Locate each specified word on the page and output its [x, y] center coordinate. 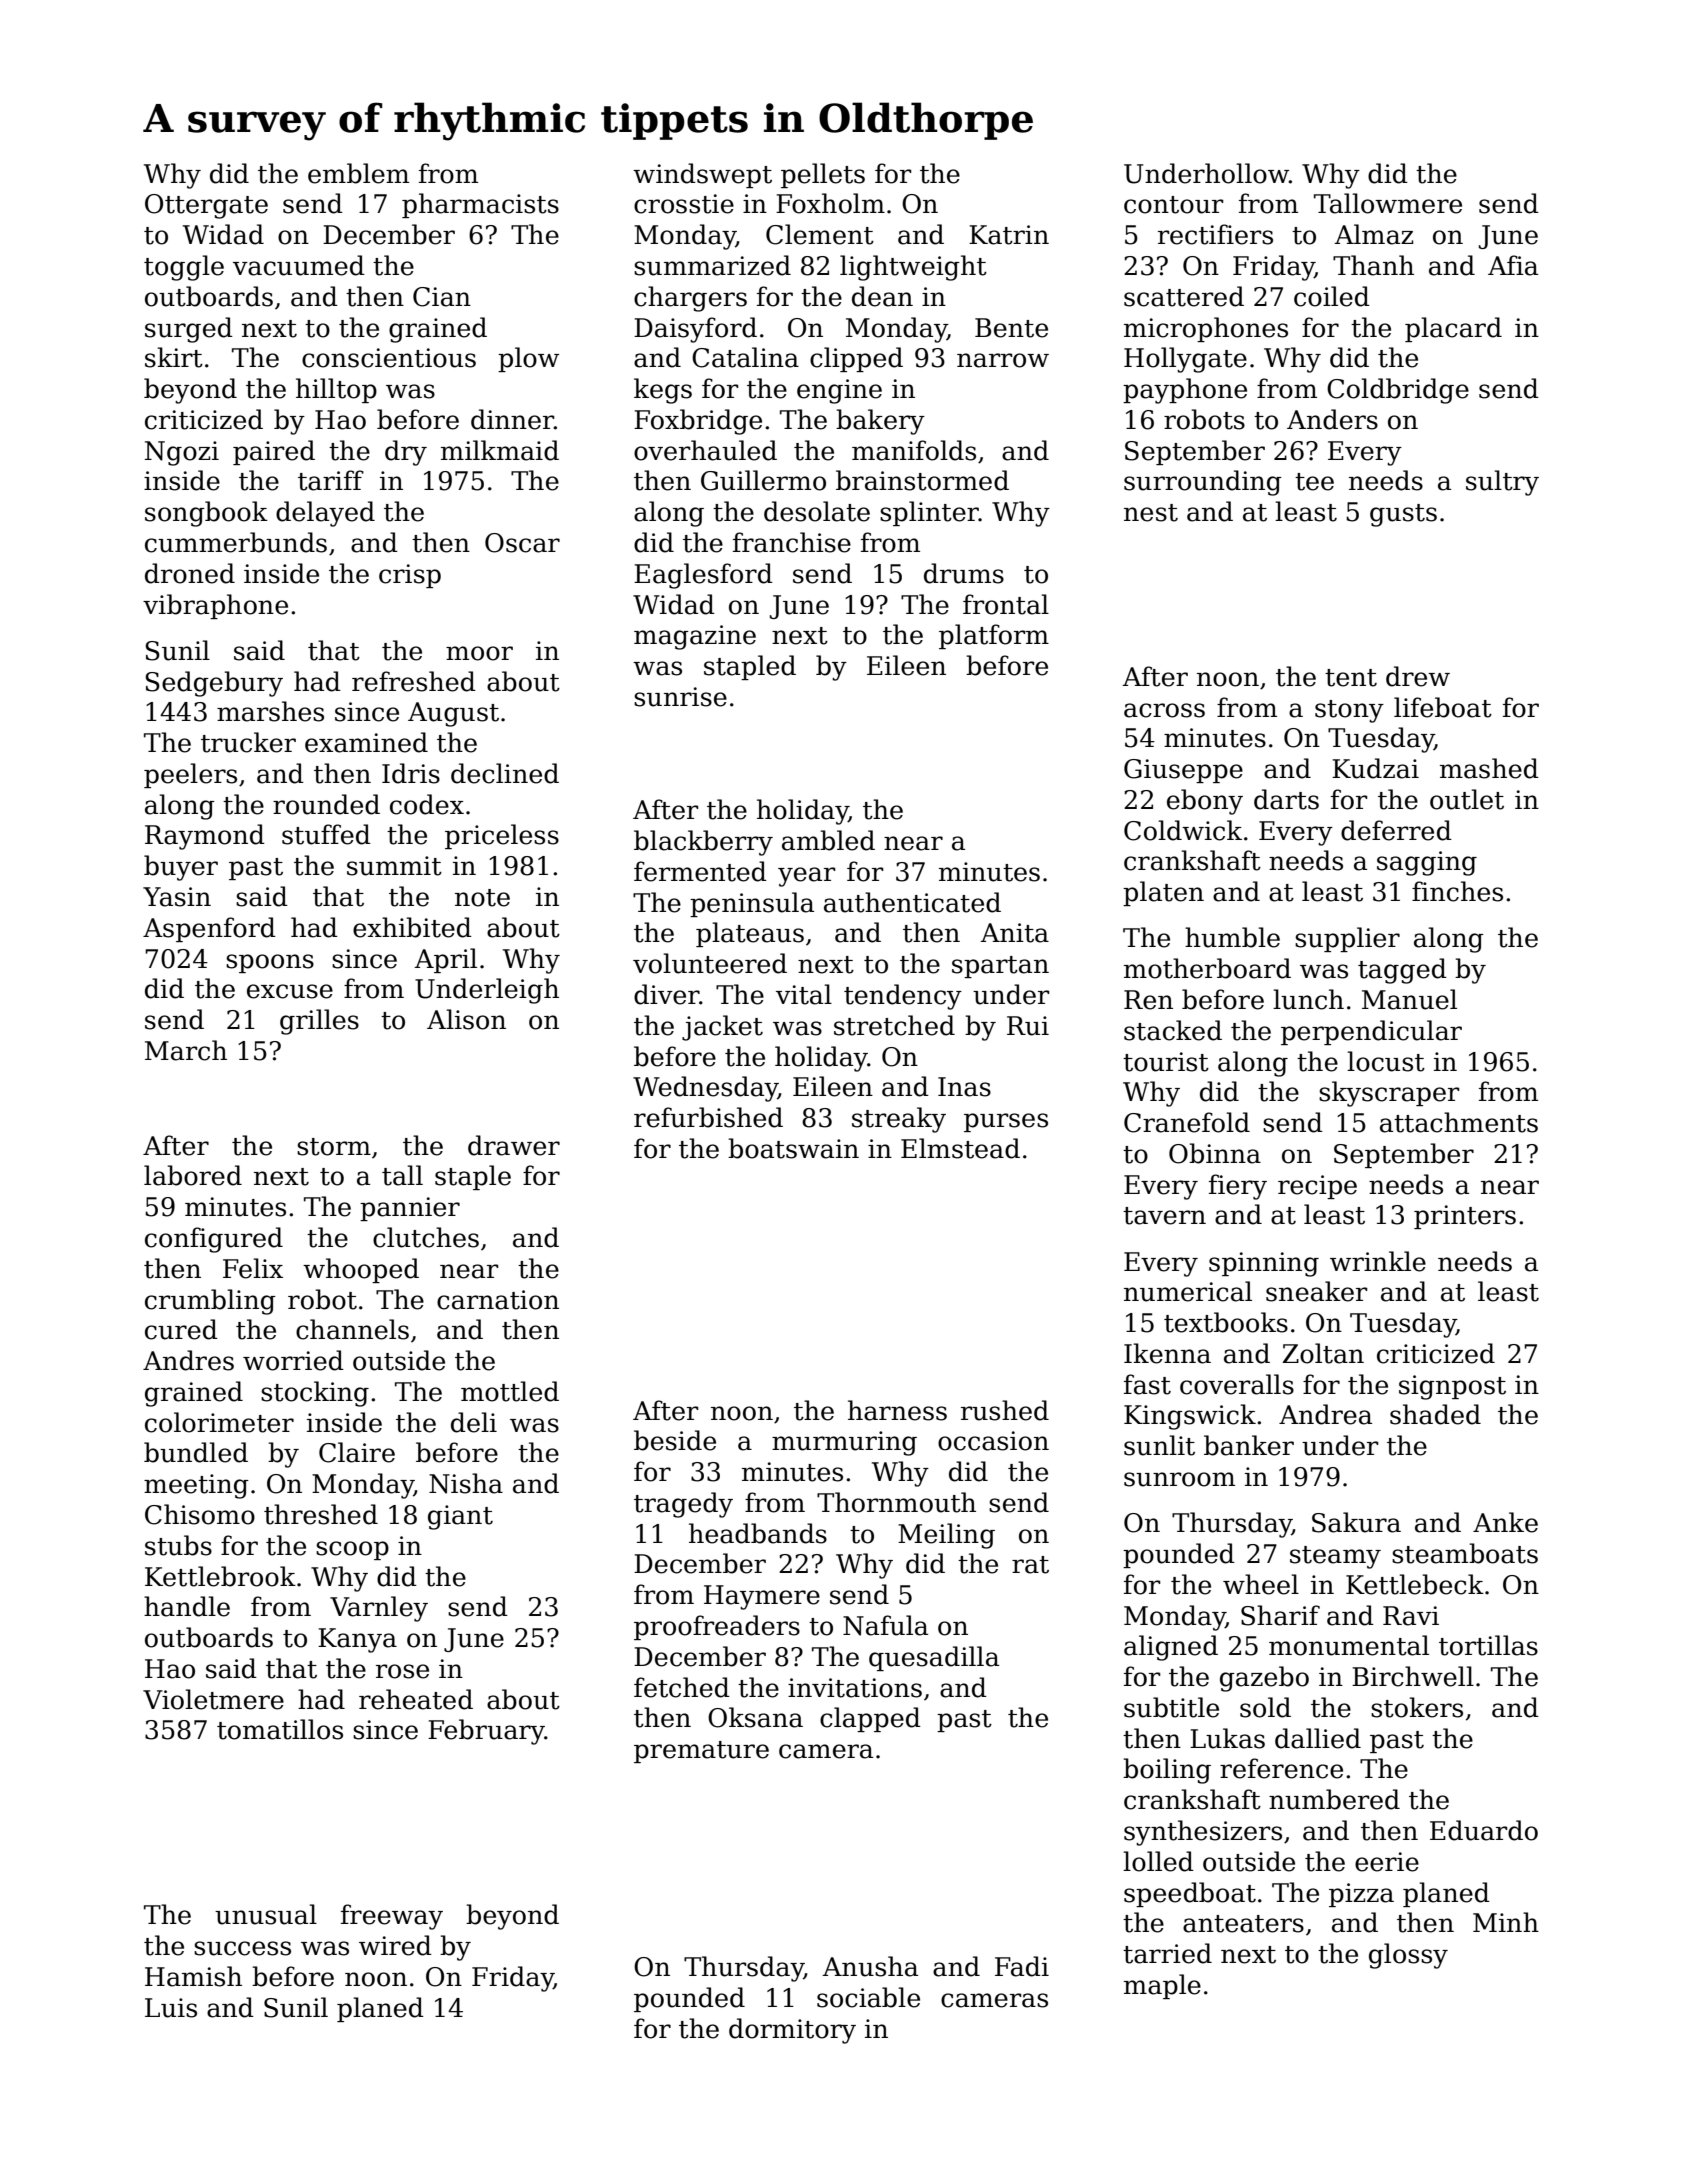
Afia [1513, 265]
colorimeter [219, 1422]
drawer [514, 1145]
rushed [1005, 1410]
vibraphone [215, 606]
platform [994, 636]
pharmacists [480, 205]
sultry [1502, 483]
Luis [171, 2008]
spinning [1264, 1264]
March [186, 1050]
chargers [690, 299]
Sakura [1356, 1522]
